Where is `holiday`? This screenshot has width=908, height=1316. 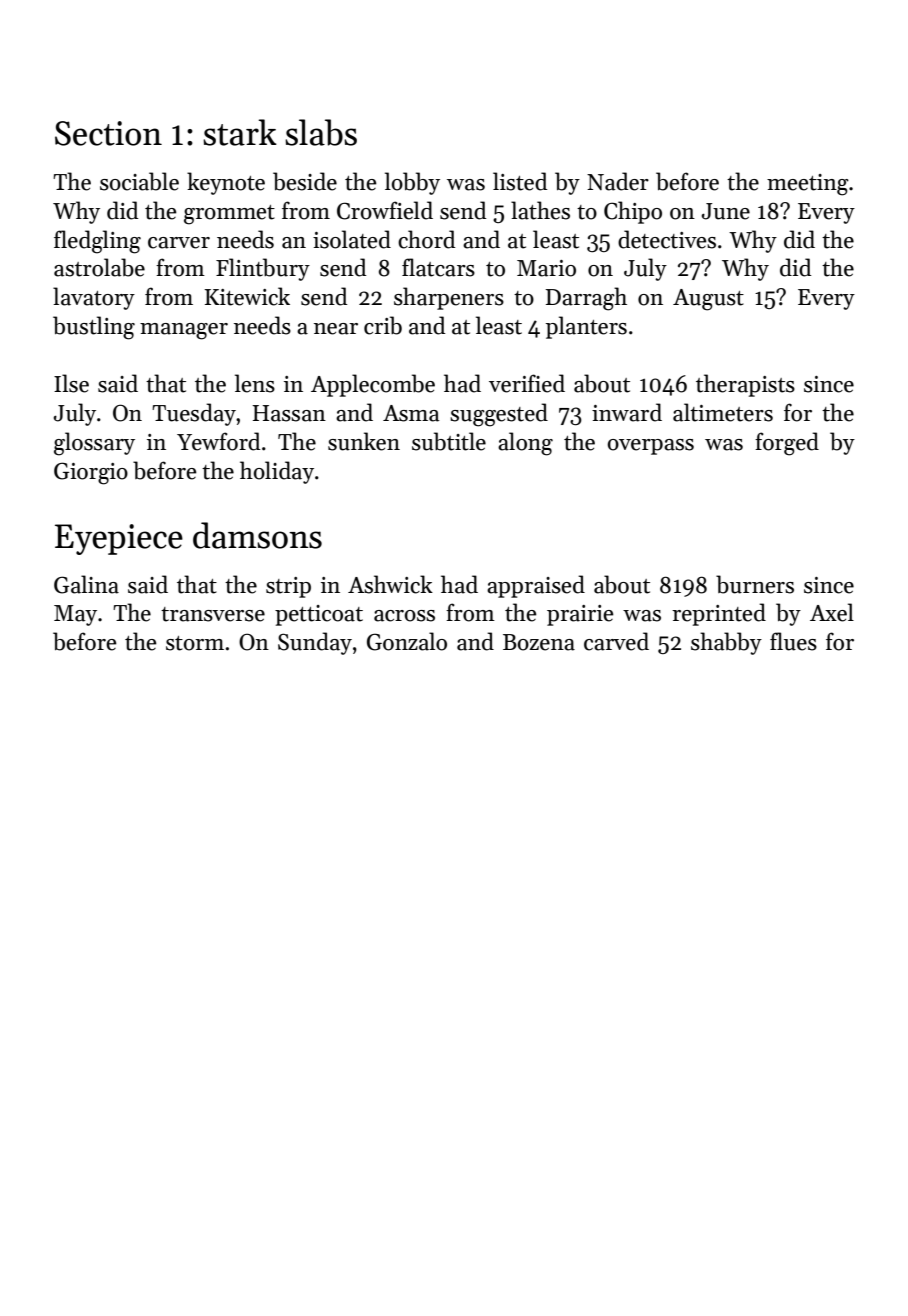 holiday is located at coordinates (277, 472).
